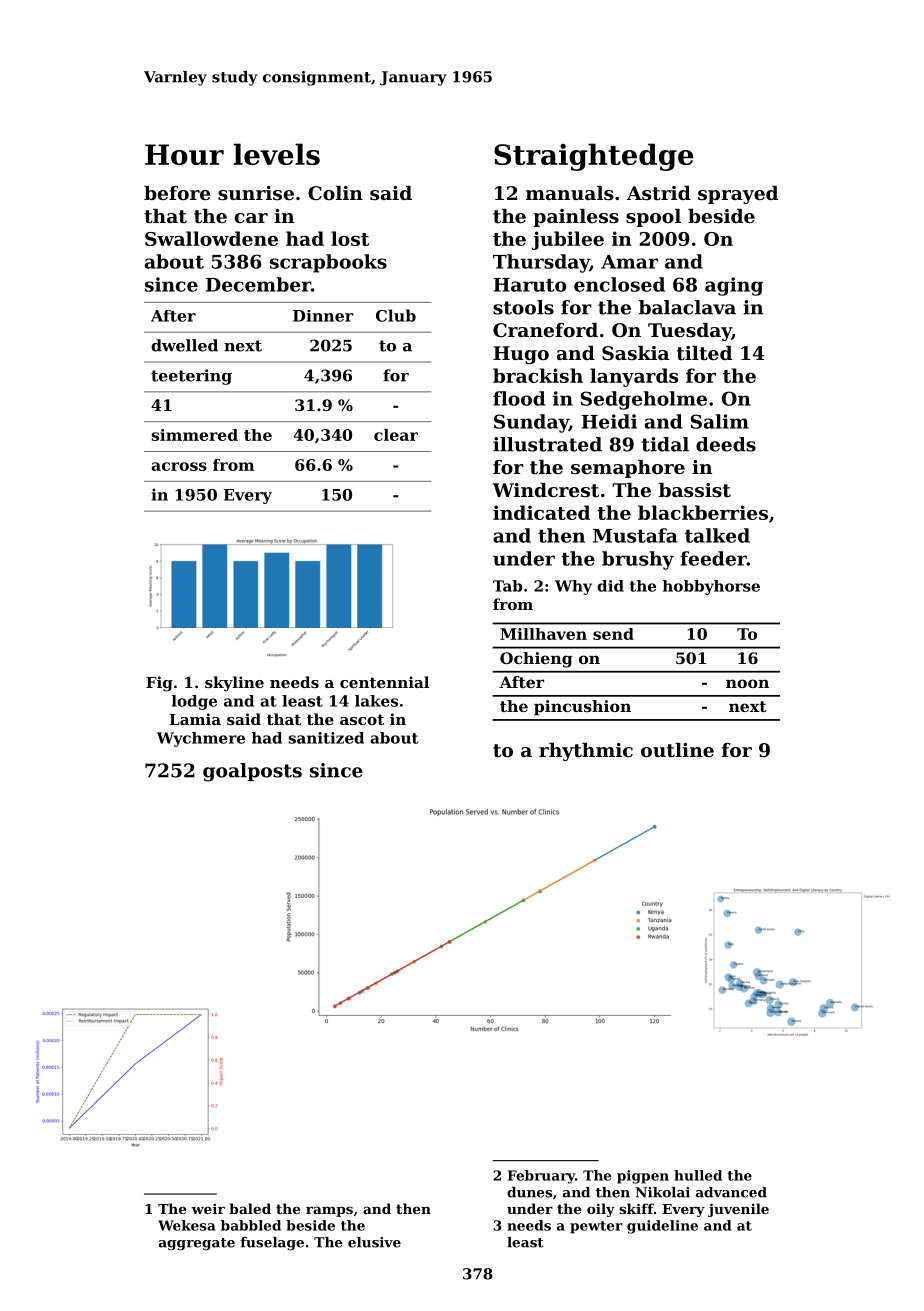 The width and height of the screenshot is (924, 1311). What do you see at coordinates (184, 154) in the screenshot?
I see `Hour` at bounding box center [184, 154].
